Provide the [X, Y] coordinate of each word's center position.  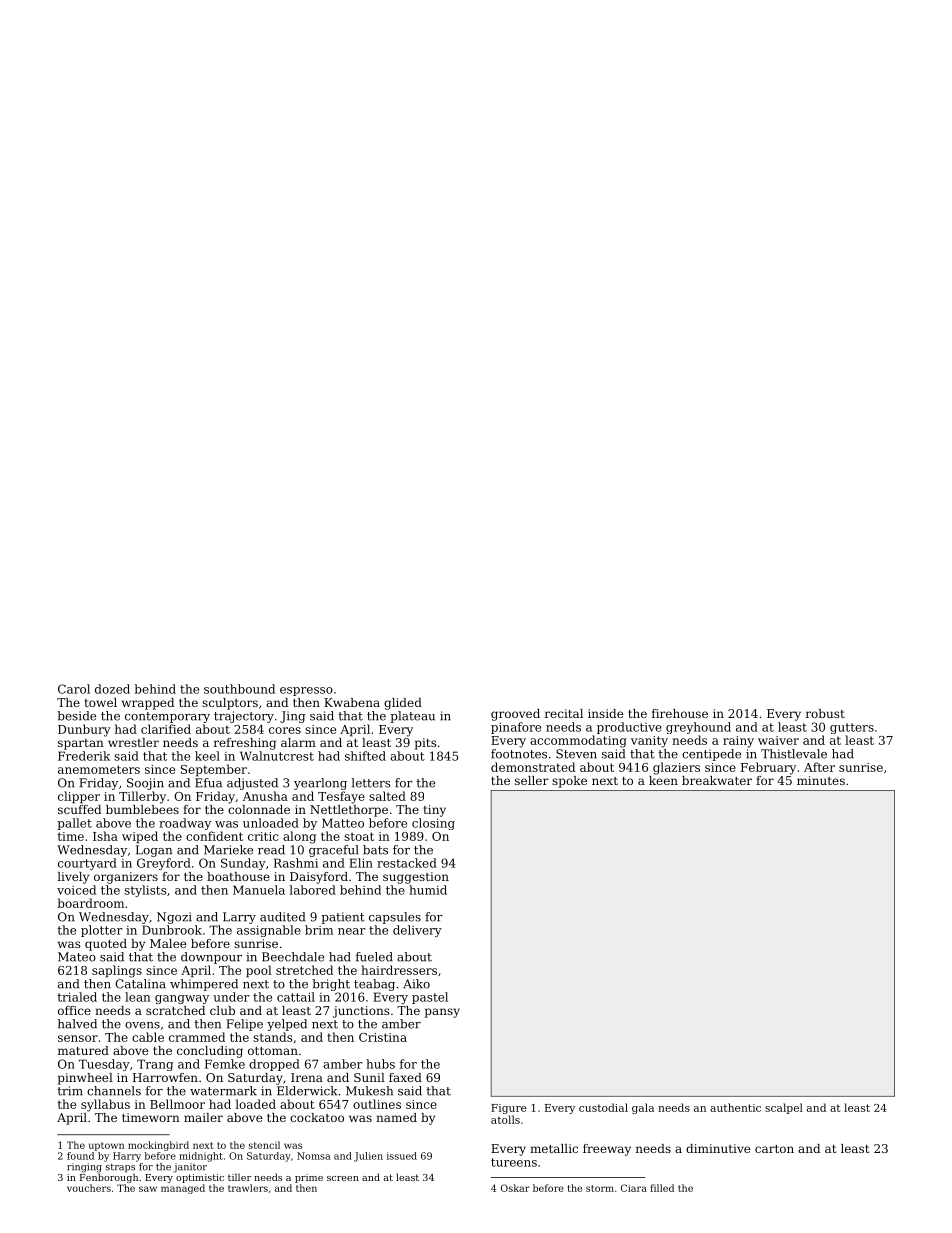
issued [402, 1156]
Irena [307, 1077]
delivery [417, 931]
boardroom [90, 903]
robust [825, 713]
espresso [306, 691]
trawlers [248, 1188]
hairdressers [399, 970]
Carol [74, 689]
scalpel [784, 1108]
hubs [380, 1064]
